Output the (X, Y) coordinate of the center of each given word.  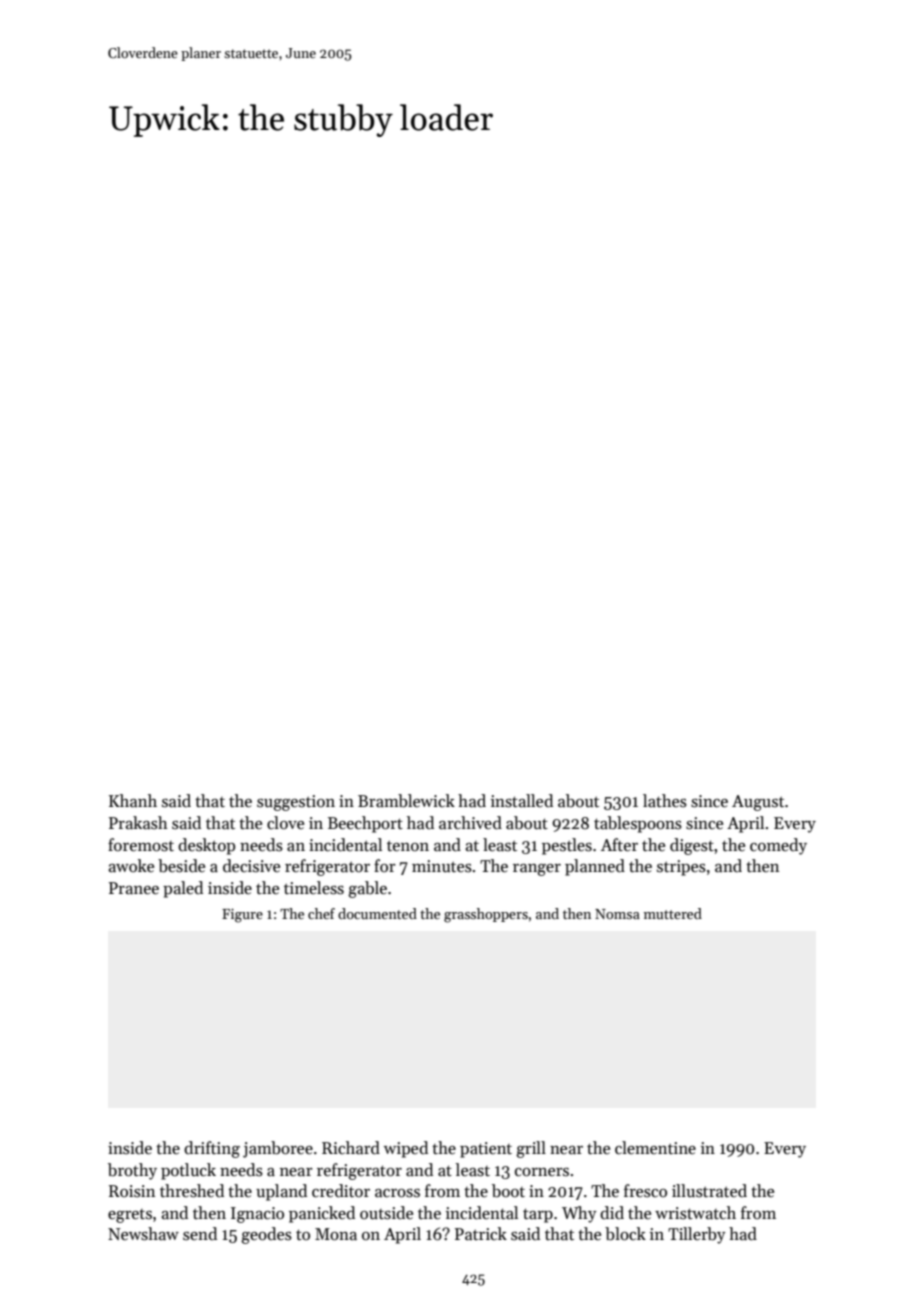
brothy (132, 1171)
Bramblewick (406, 801)
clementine (655, 1148)
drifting (212, 1149)
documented (377, 913)
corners (542, 1172)
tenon (408, 846)
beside (181, 866)
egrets (130, 1216)
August (758, 803)
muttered (673, 913)
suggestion (296, 803)
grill (531, 1149)
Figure (242, 916)
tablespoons (638, 824)
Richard (351, 1148)
